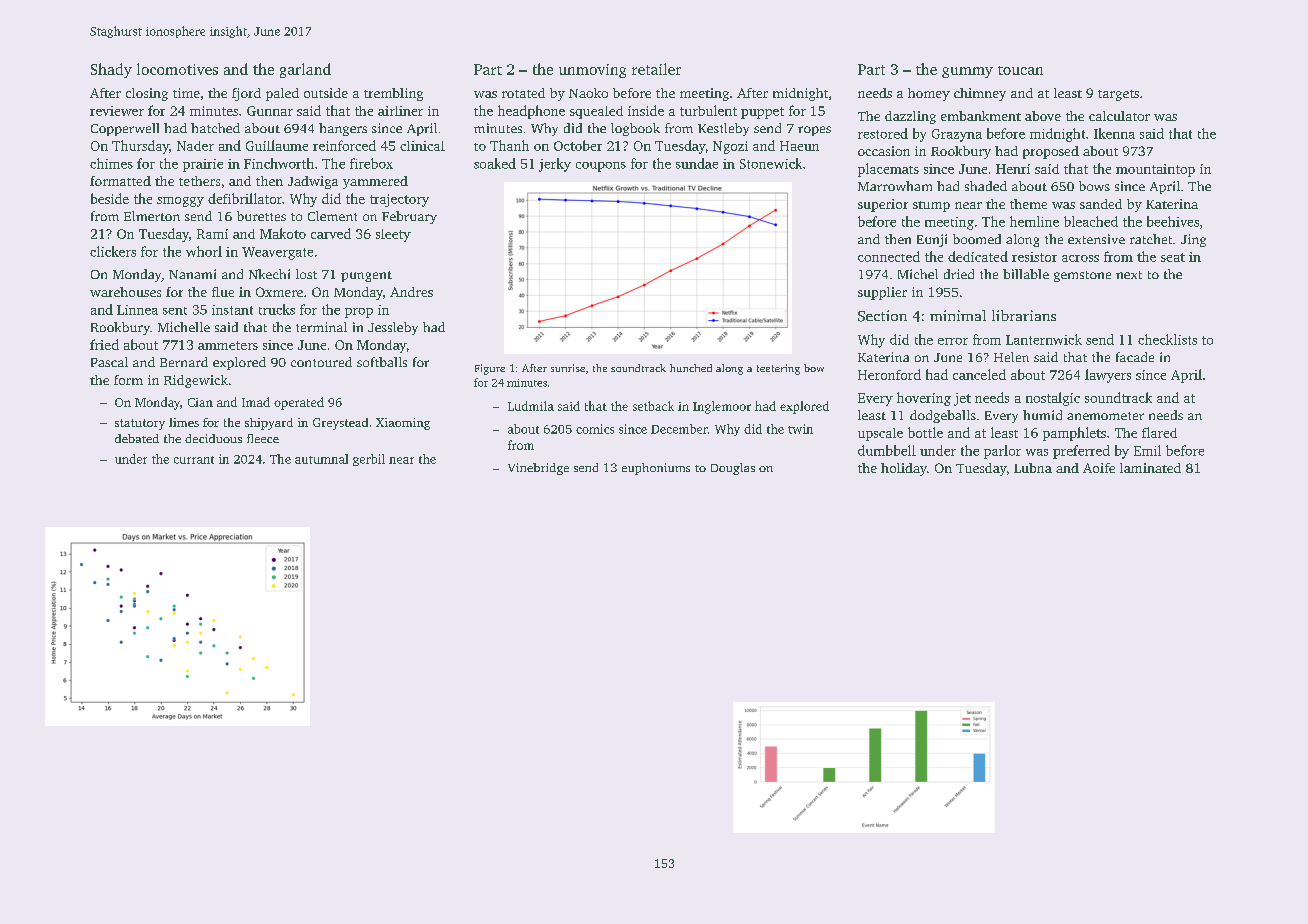 Image resolution: width=1308 pixels, height=924 pixels. What do you see at coordinates (495, 163) in the page?
I see `soaked` at bounding box center [495, 163].
